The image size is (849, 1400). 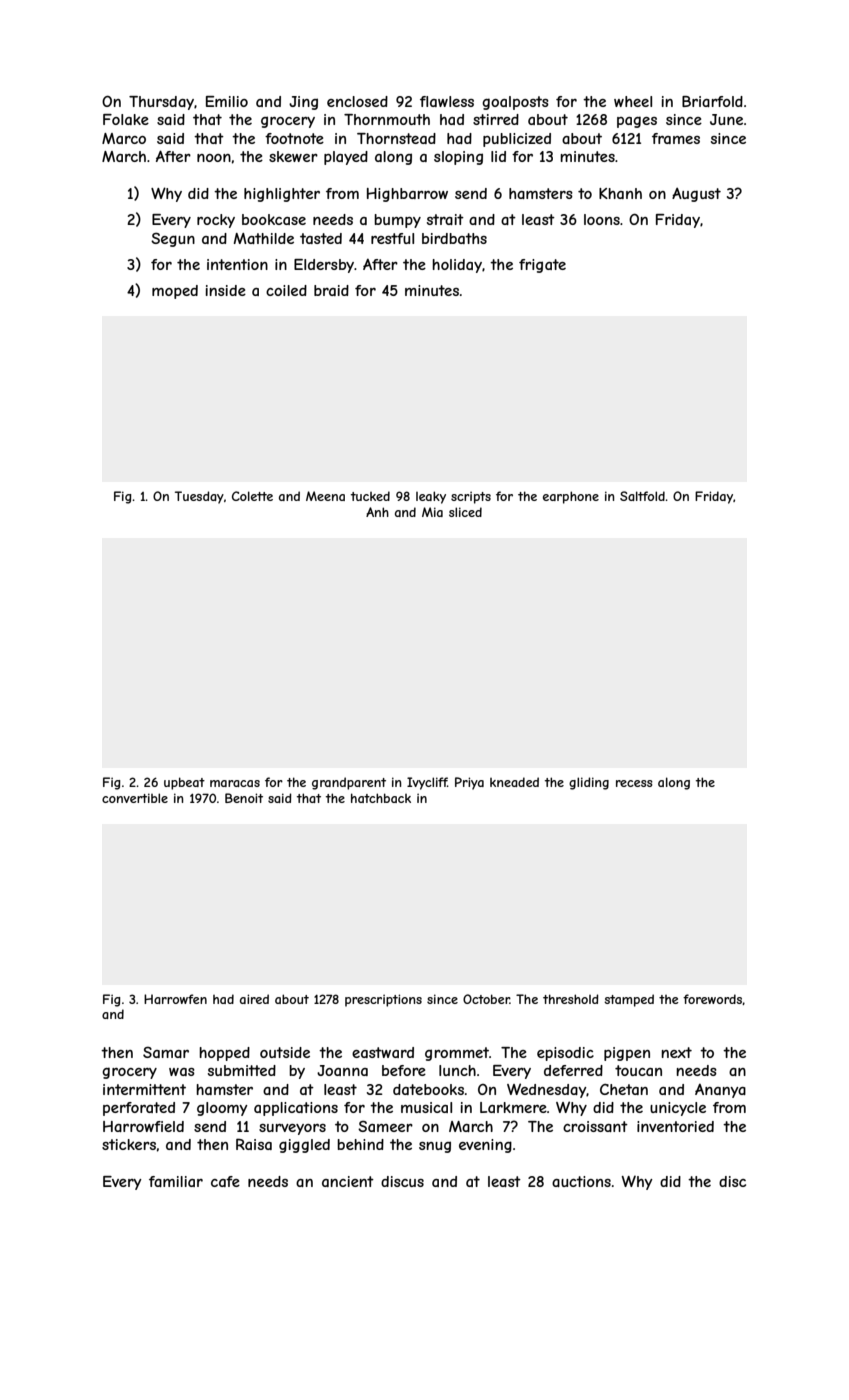 What do you see at coordinates (634, 783) in the screenshot?
I see `recess` at bounding box center [634, 783].
